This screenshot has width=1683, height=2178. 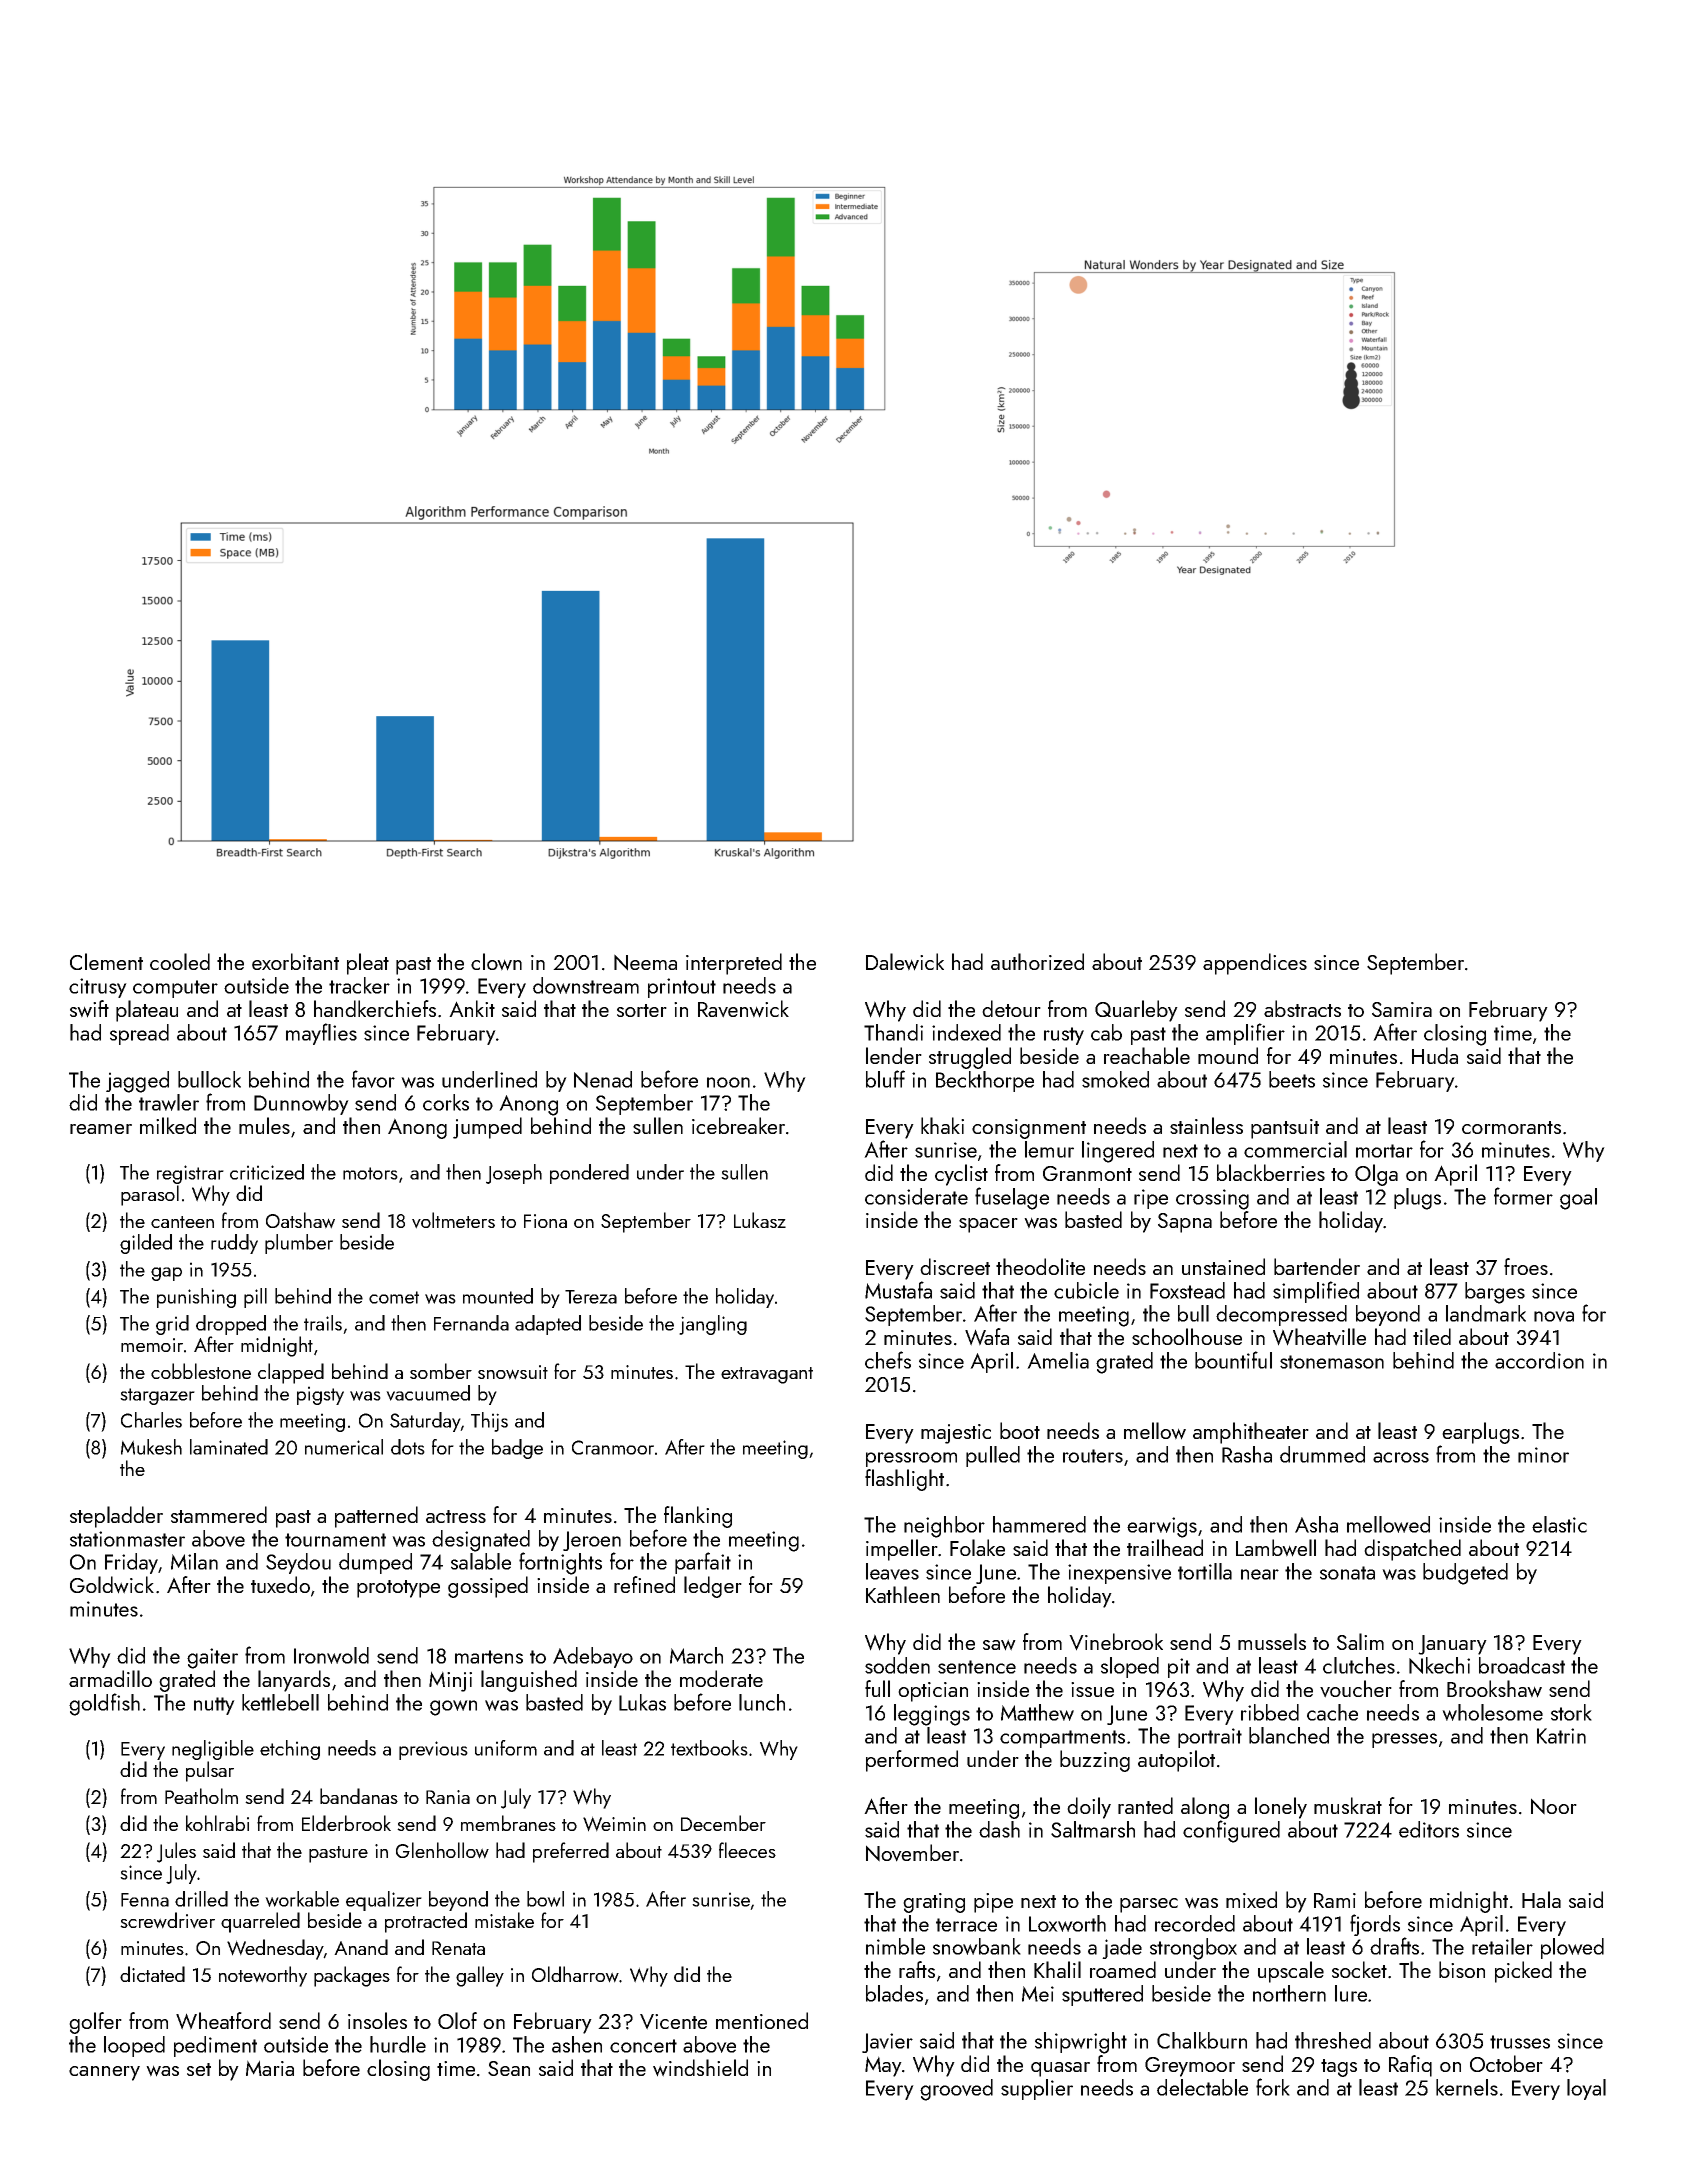 I want to click on appendices, so click(x=1255, y=964).
